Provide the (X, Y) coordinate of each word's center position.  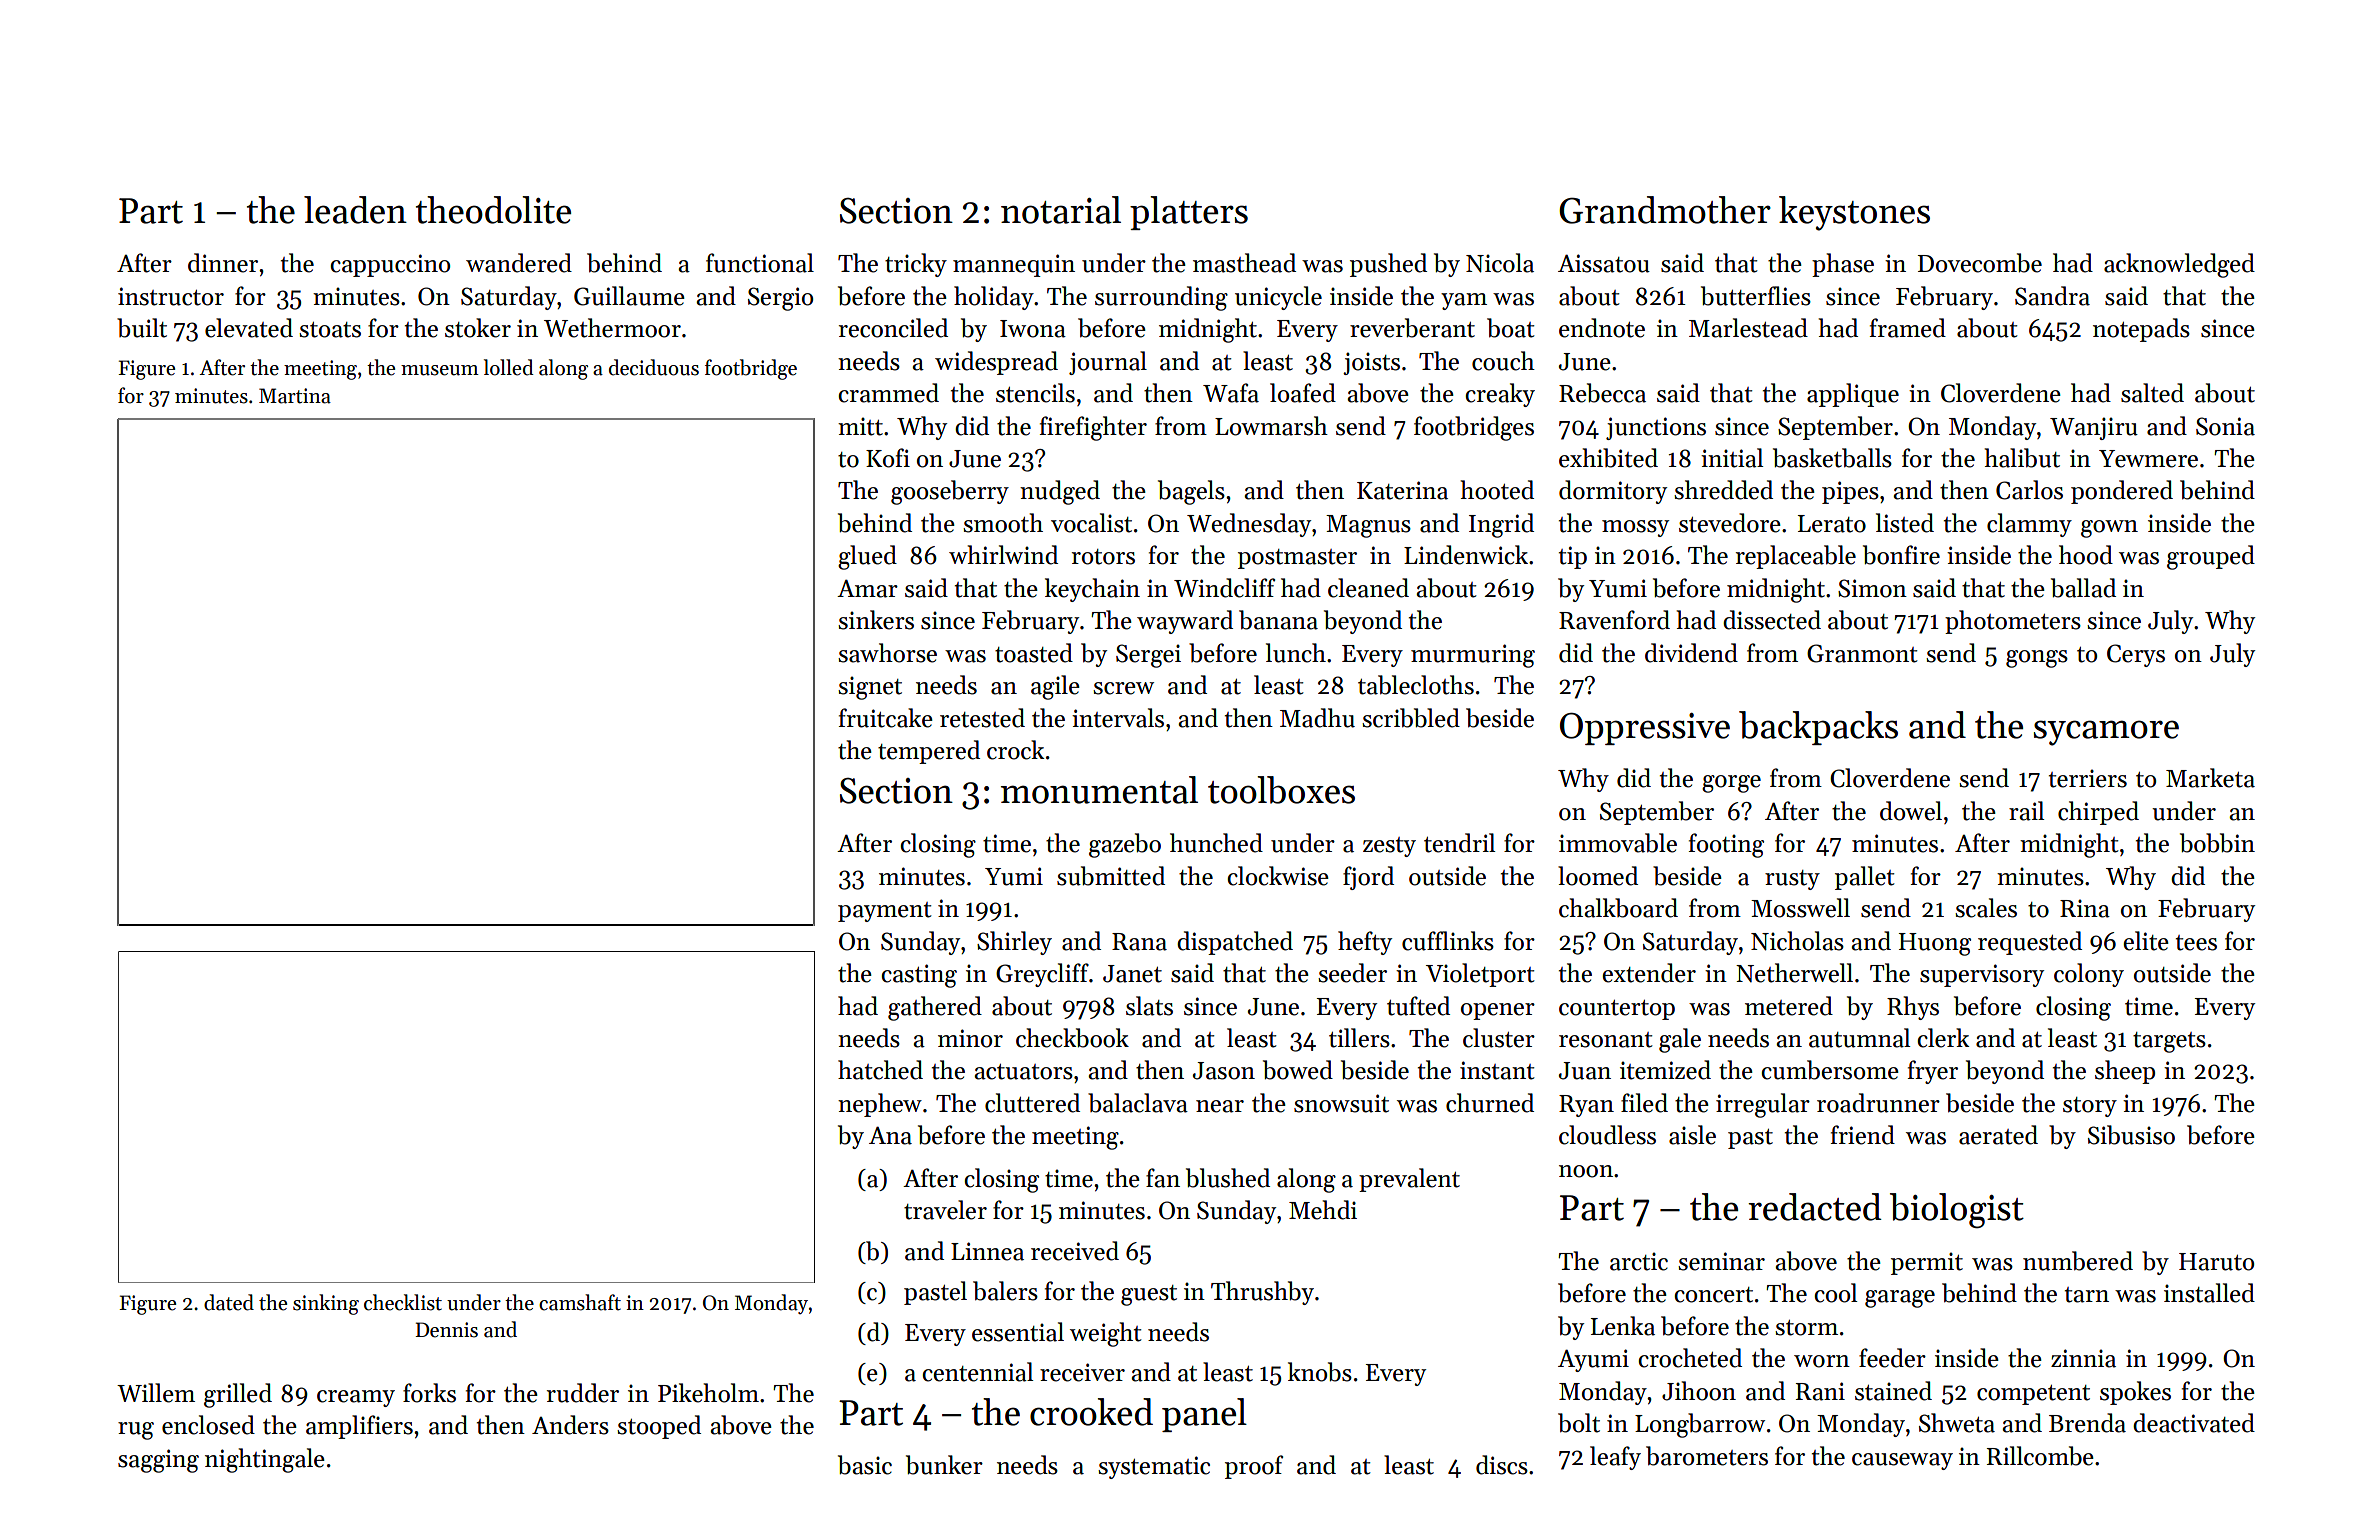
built (142, 328)
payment (884, 912)
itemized (1665, 1070)
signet (870, 688)
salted (2152, 393)
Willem (156, 1393)
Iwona (1033, 329)
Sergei (1148, 656)
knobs (1320, 1372)
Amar (867, 589)
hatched (880, 1070)
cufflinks (1448, 941)
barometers (1707, 1456)
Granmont (1862, 653)
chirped (2098, 813)
